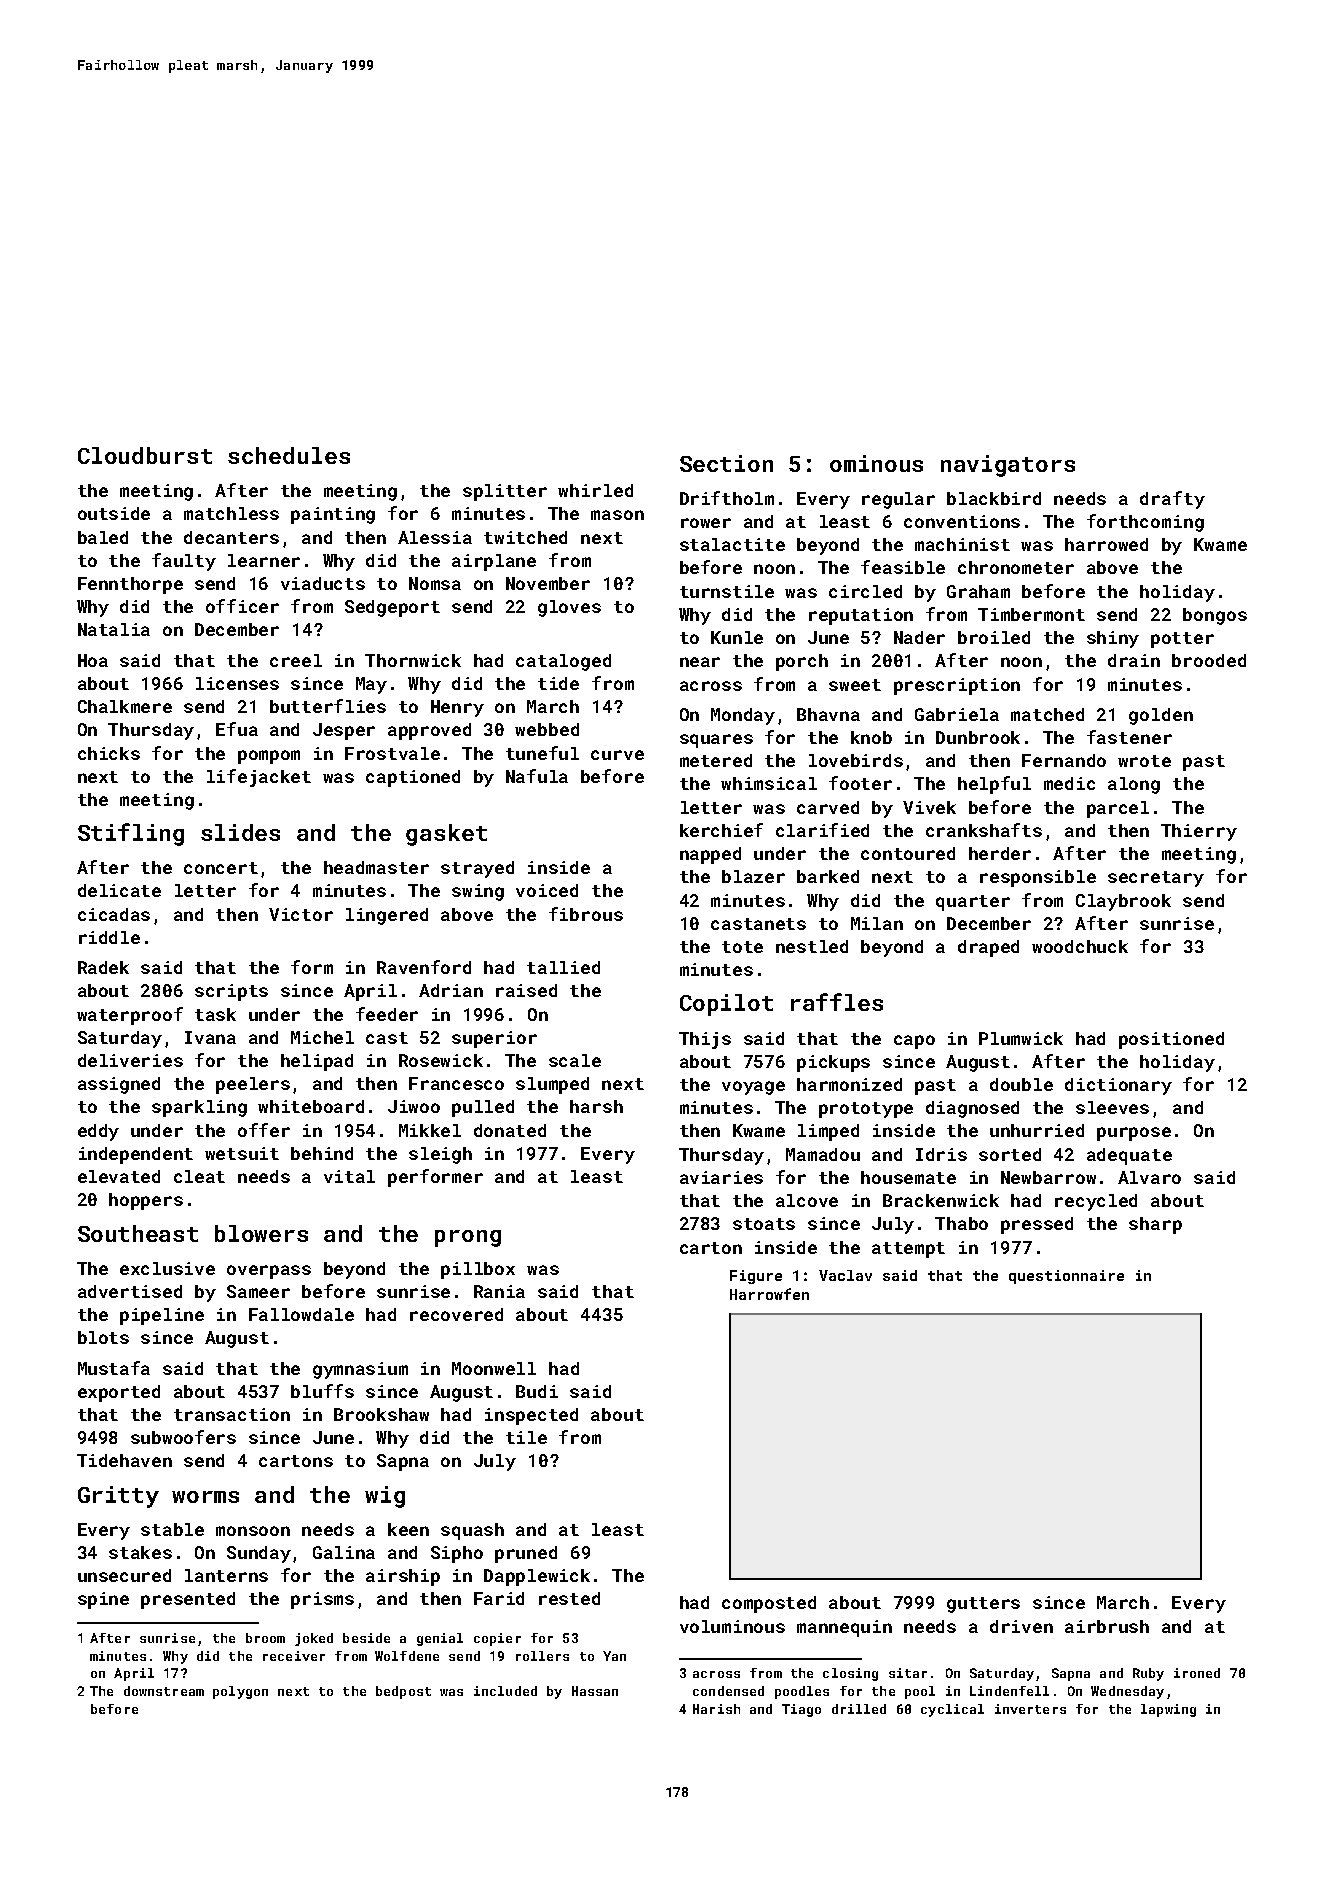 The height and width of the image is (1880, 1329). Describe the element at coordinates (289, 455) in the image. I see `schedules` at that location.
